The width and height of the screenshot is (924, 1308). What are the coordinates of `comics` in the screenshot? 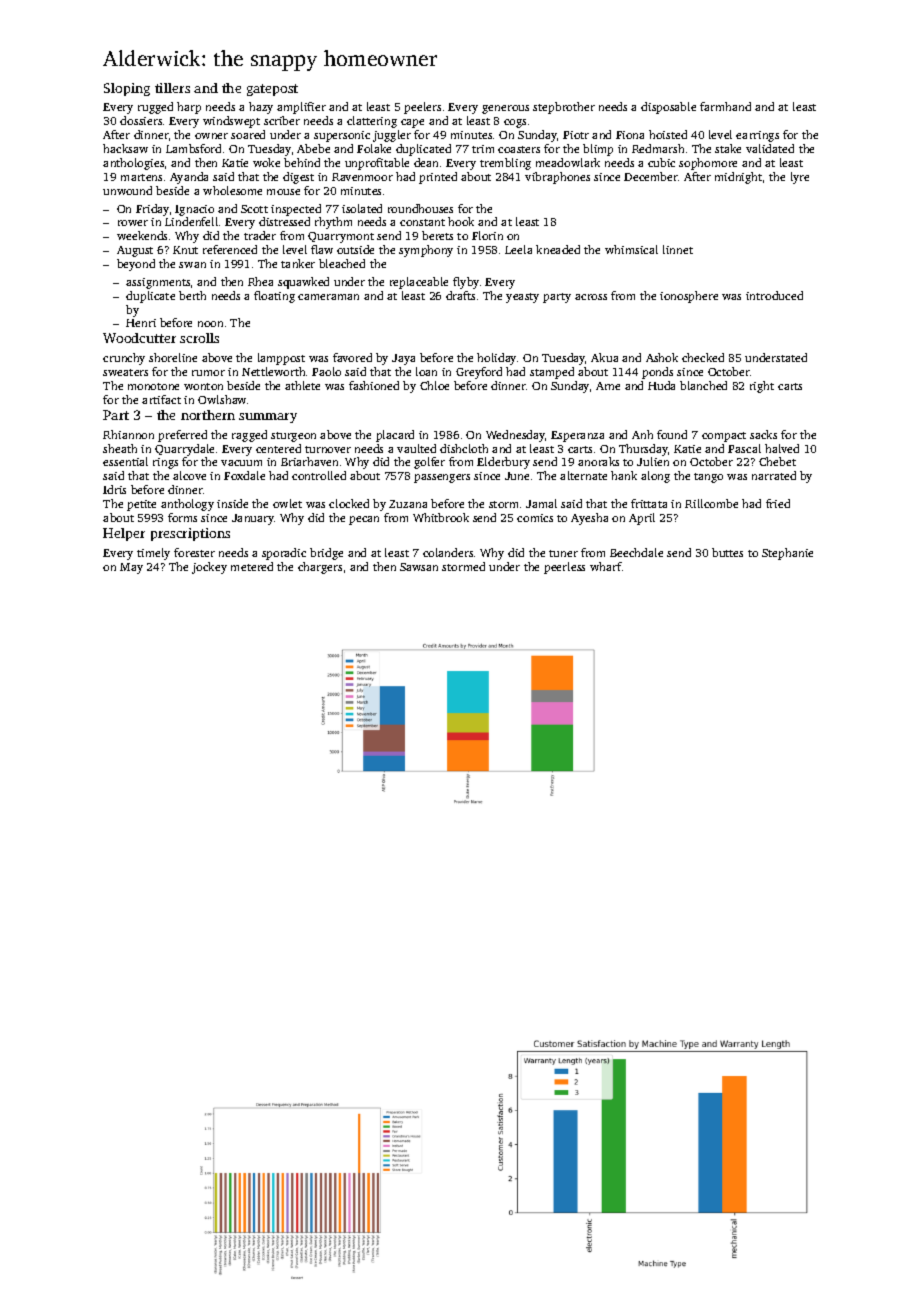 It's located at (535, 518).
